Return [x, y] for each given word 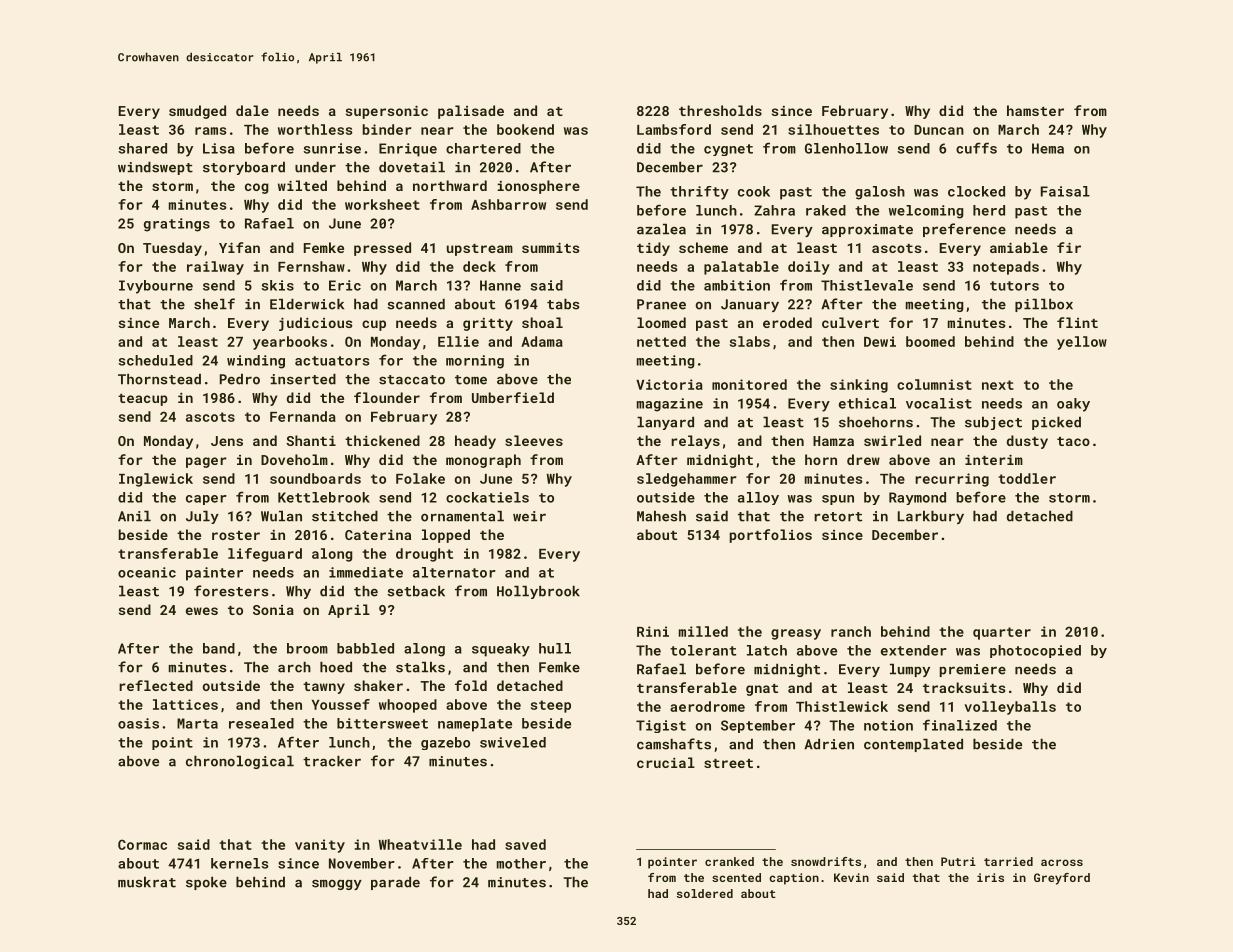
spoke [206, 883]
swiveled [513, 742]
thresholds [720, 110]
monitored [749, 384]
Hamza [833, 441]
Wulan [281, 516]
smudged [197, 112]
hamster [1035, 110]
